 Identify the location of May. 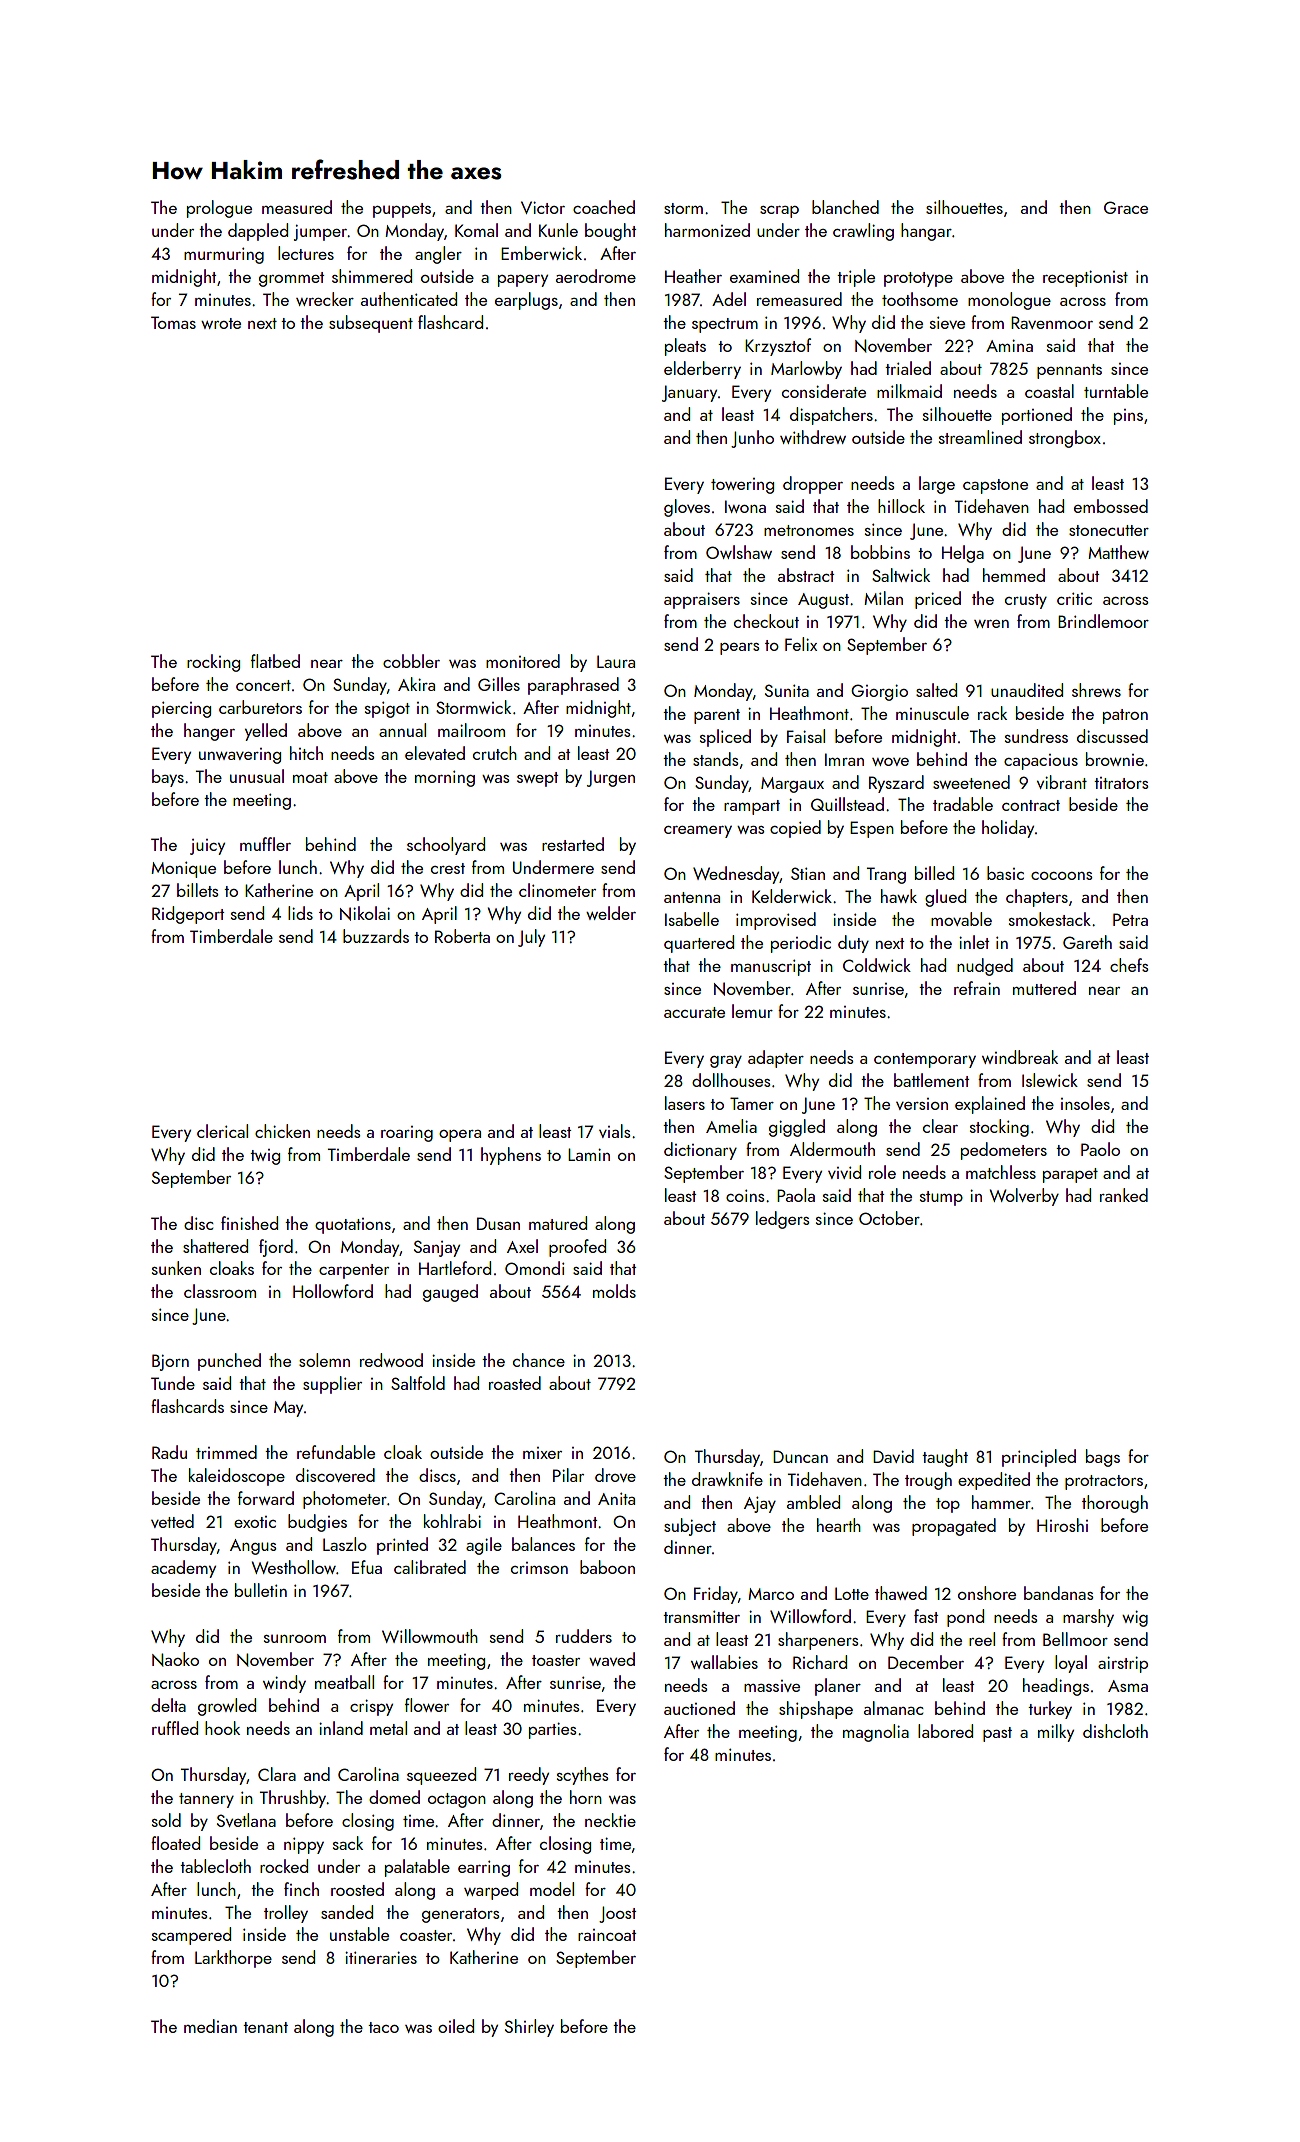
(288, 1409).
